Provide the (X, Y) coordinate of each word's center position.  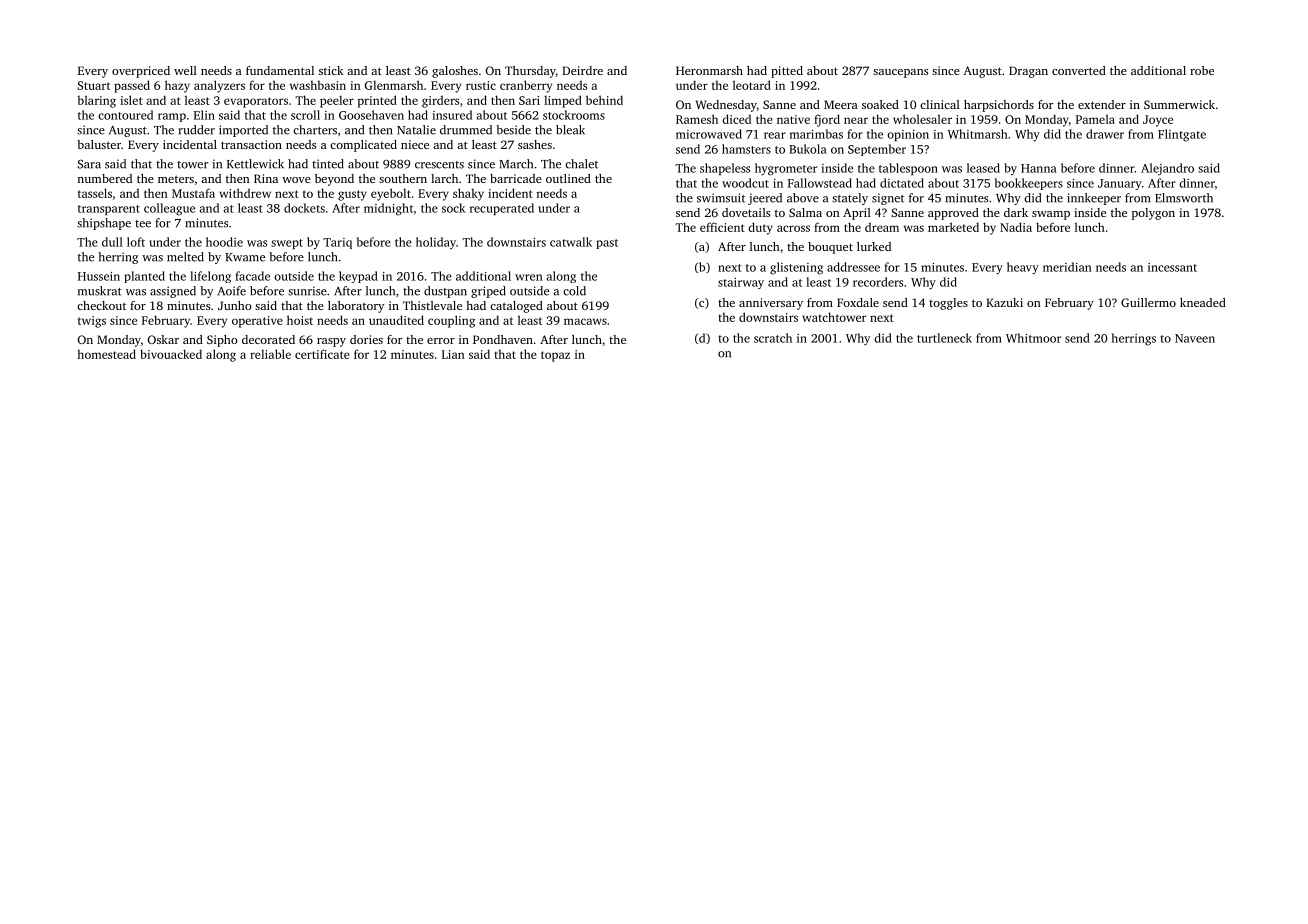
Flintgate (1182, 135)
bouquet (830, 248)
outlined (568, 178)
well (185, 70)
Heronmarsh (709, 70)
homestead (106, 354)
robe (1202, 70)
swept (287, 244)
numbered (105, 178)
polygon (1153, 214)
